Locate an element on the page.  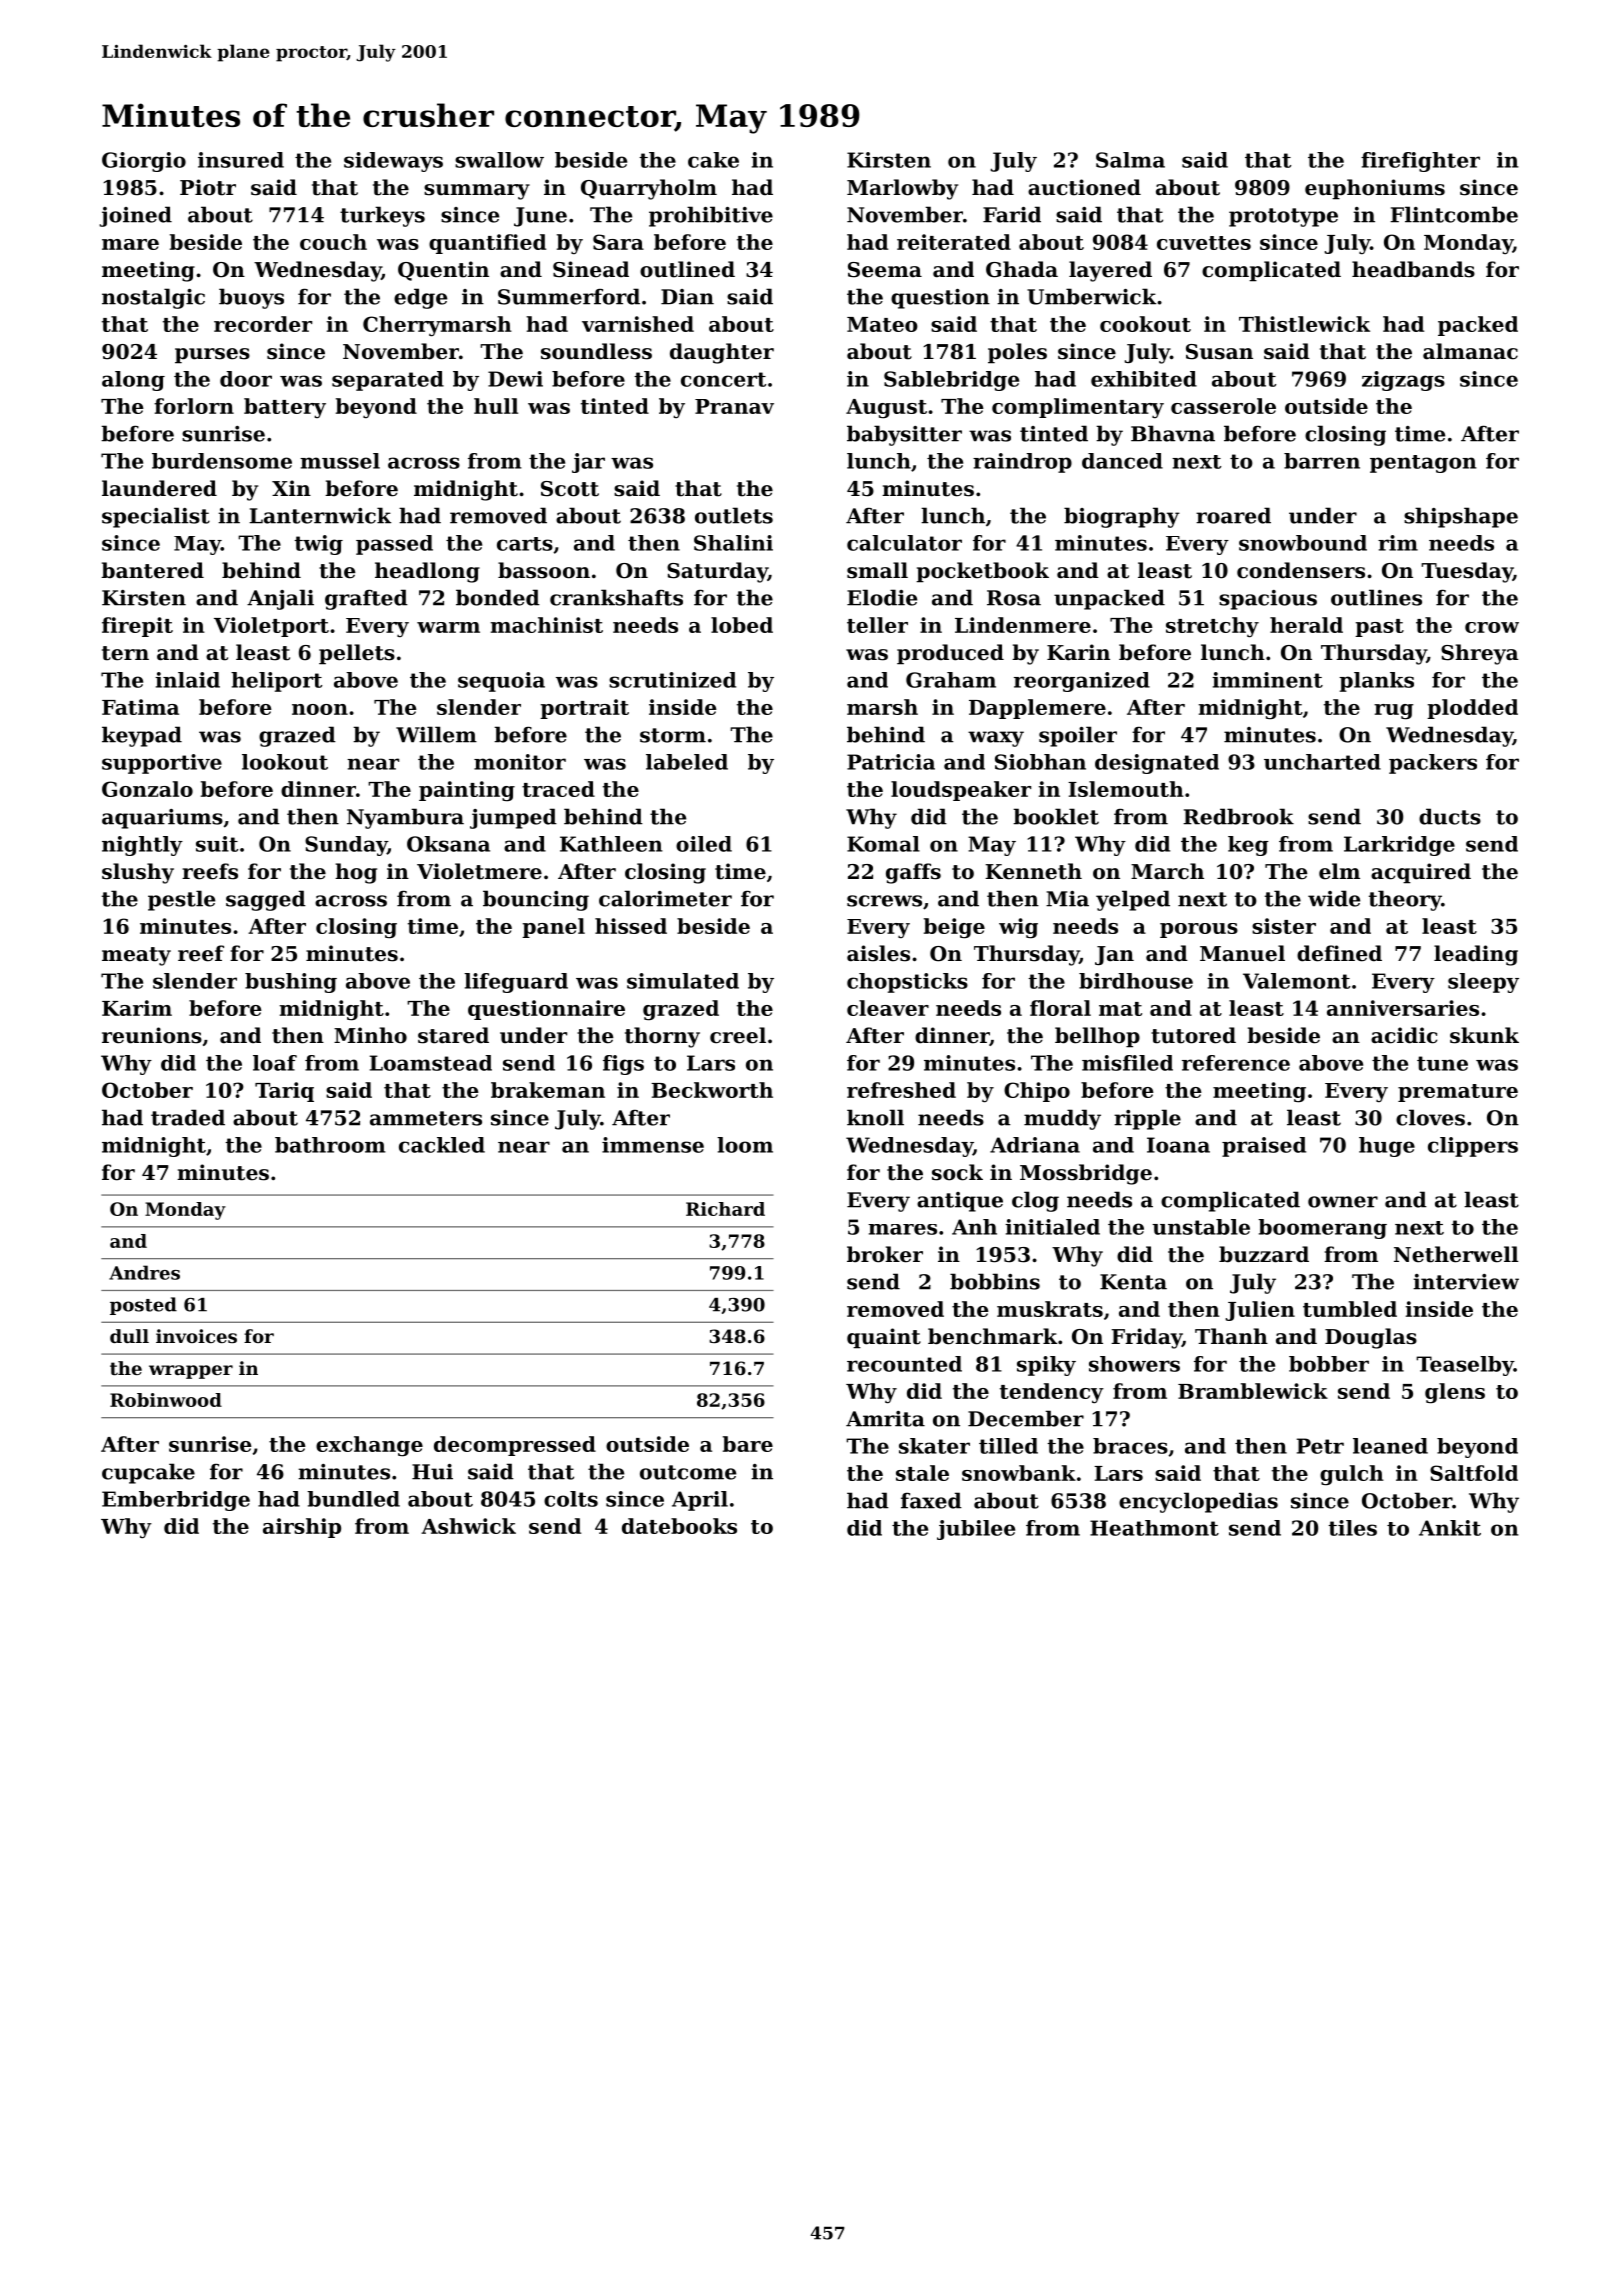
firefighter is located at coordinates (1420, 162).
